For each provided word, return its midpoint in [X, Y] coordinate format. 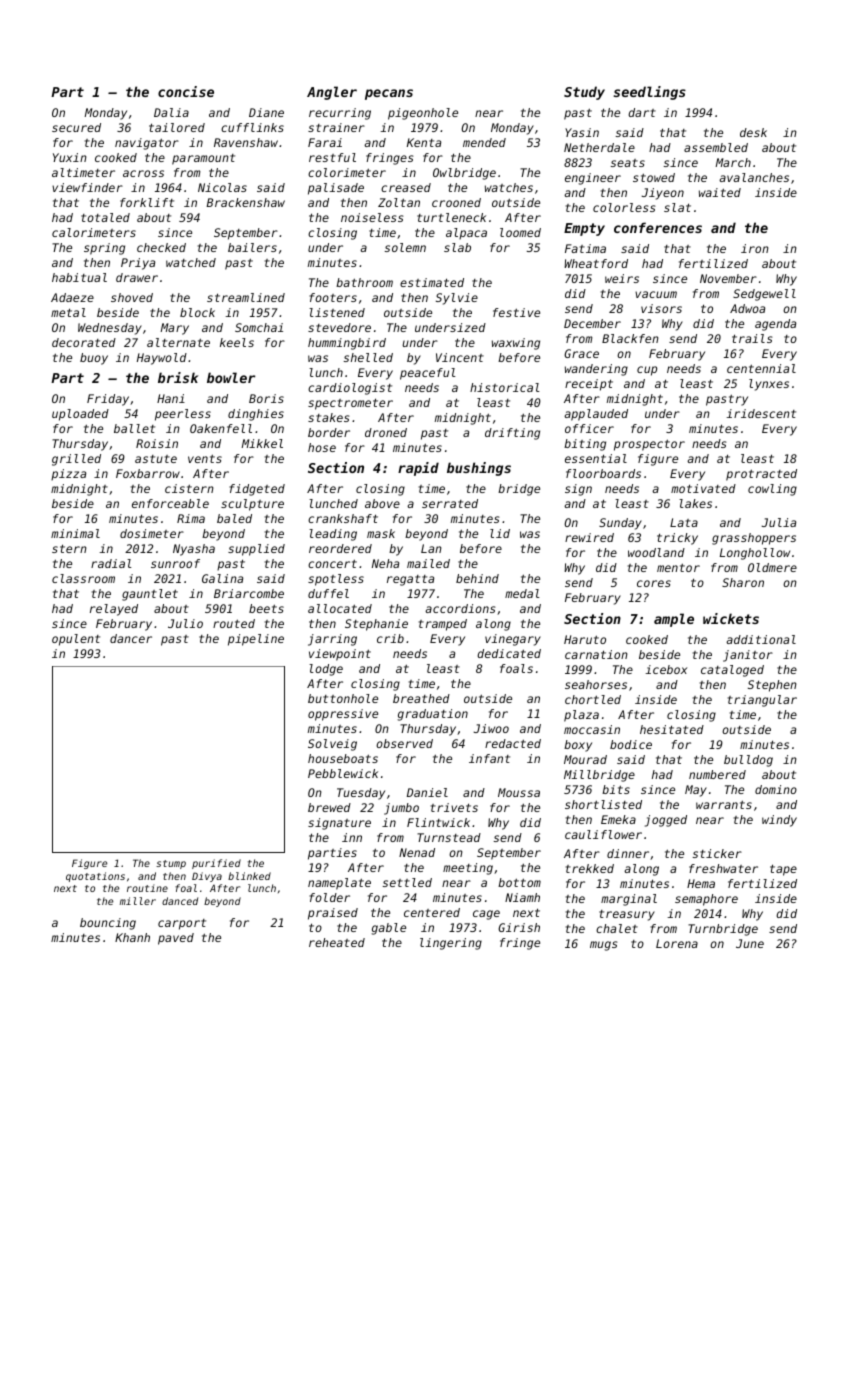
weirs [622, 278]
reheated [337, 942]
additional [761, 639]
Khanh [132, 937]
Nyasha [194, 550]
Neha [385, 563]
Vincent [460, 357]
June [750, 943]
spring [104, 249]
